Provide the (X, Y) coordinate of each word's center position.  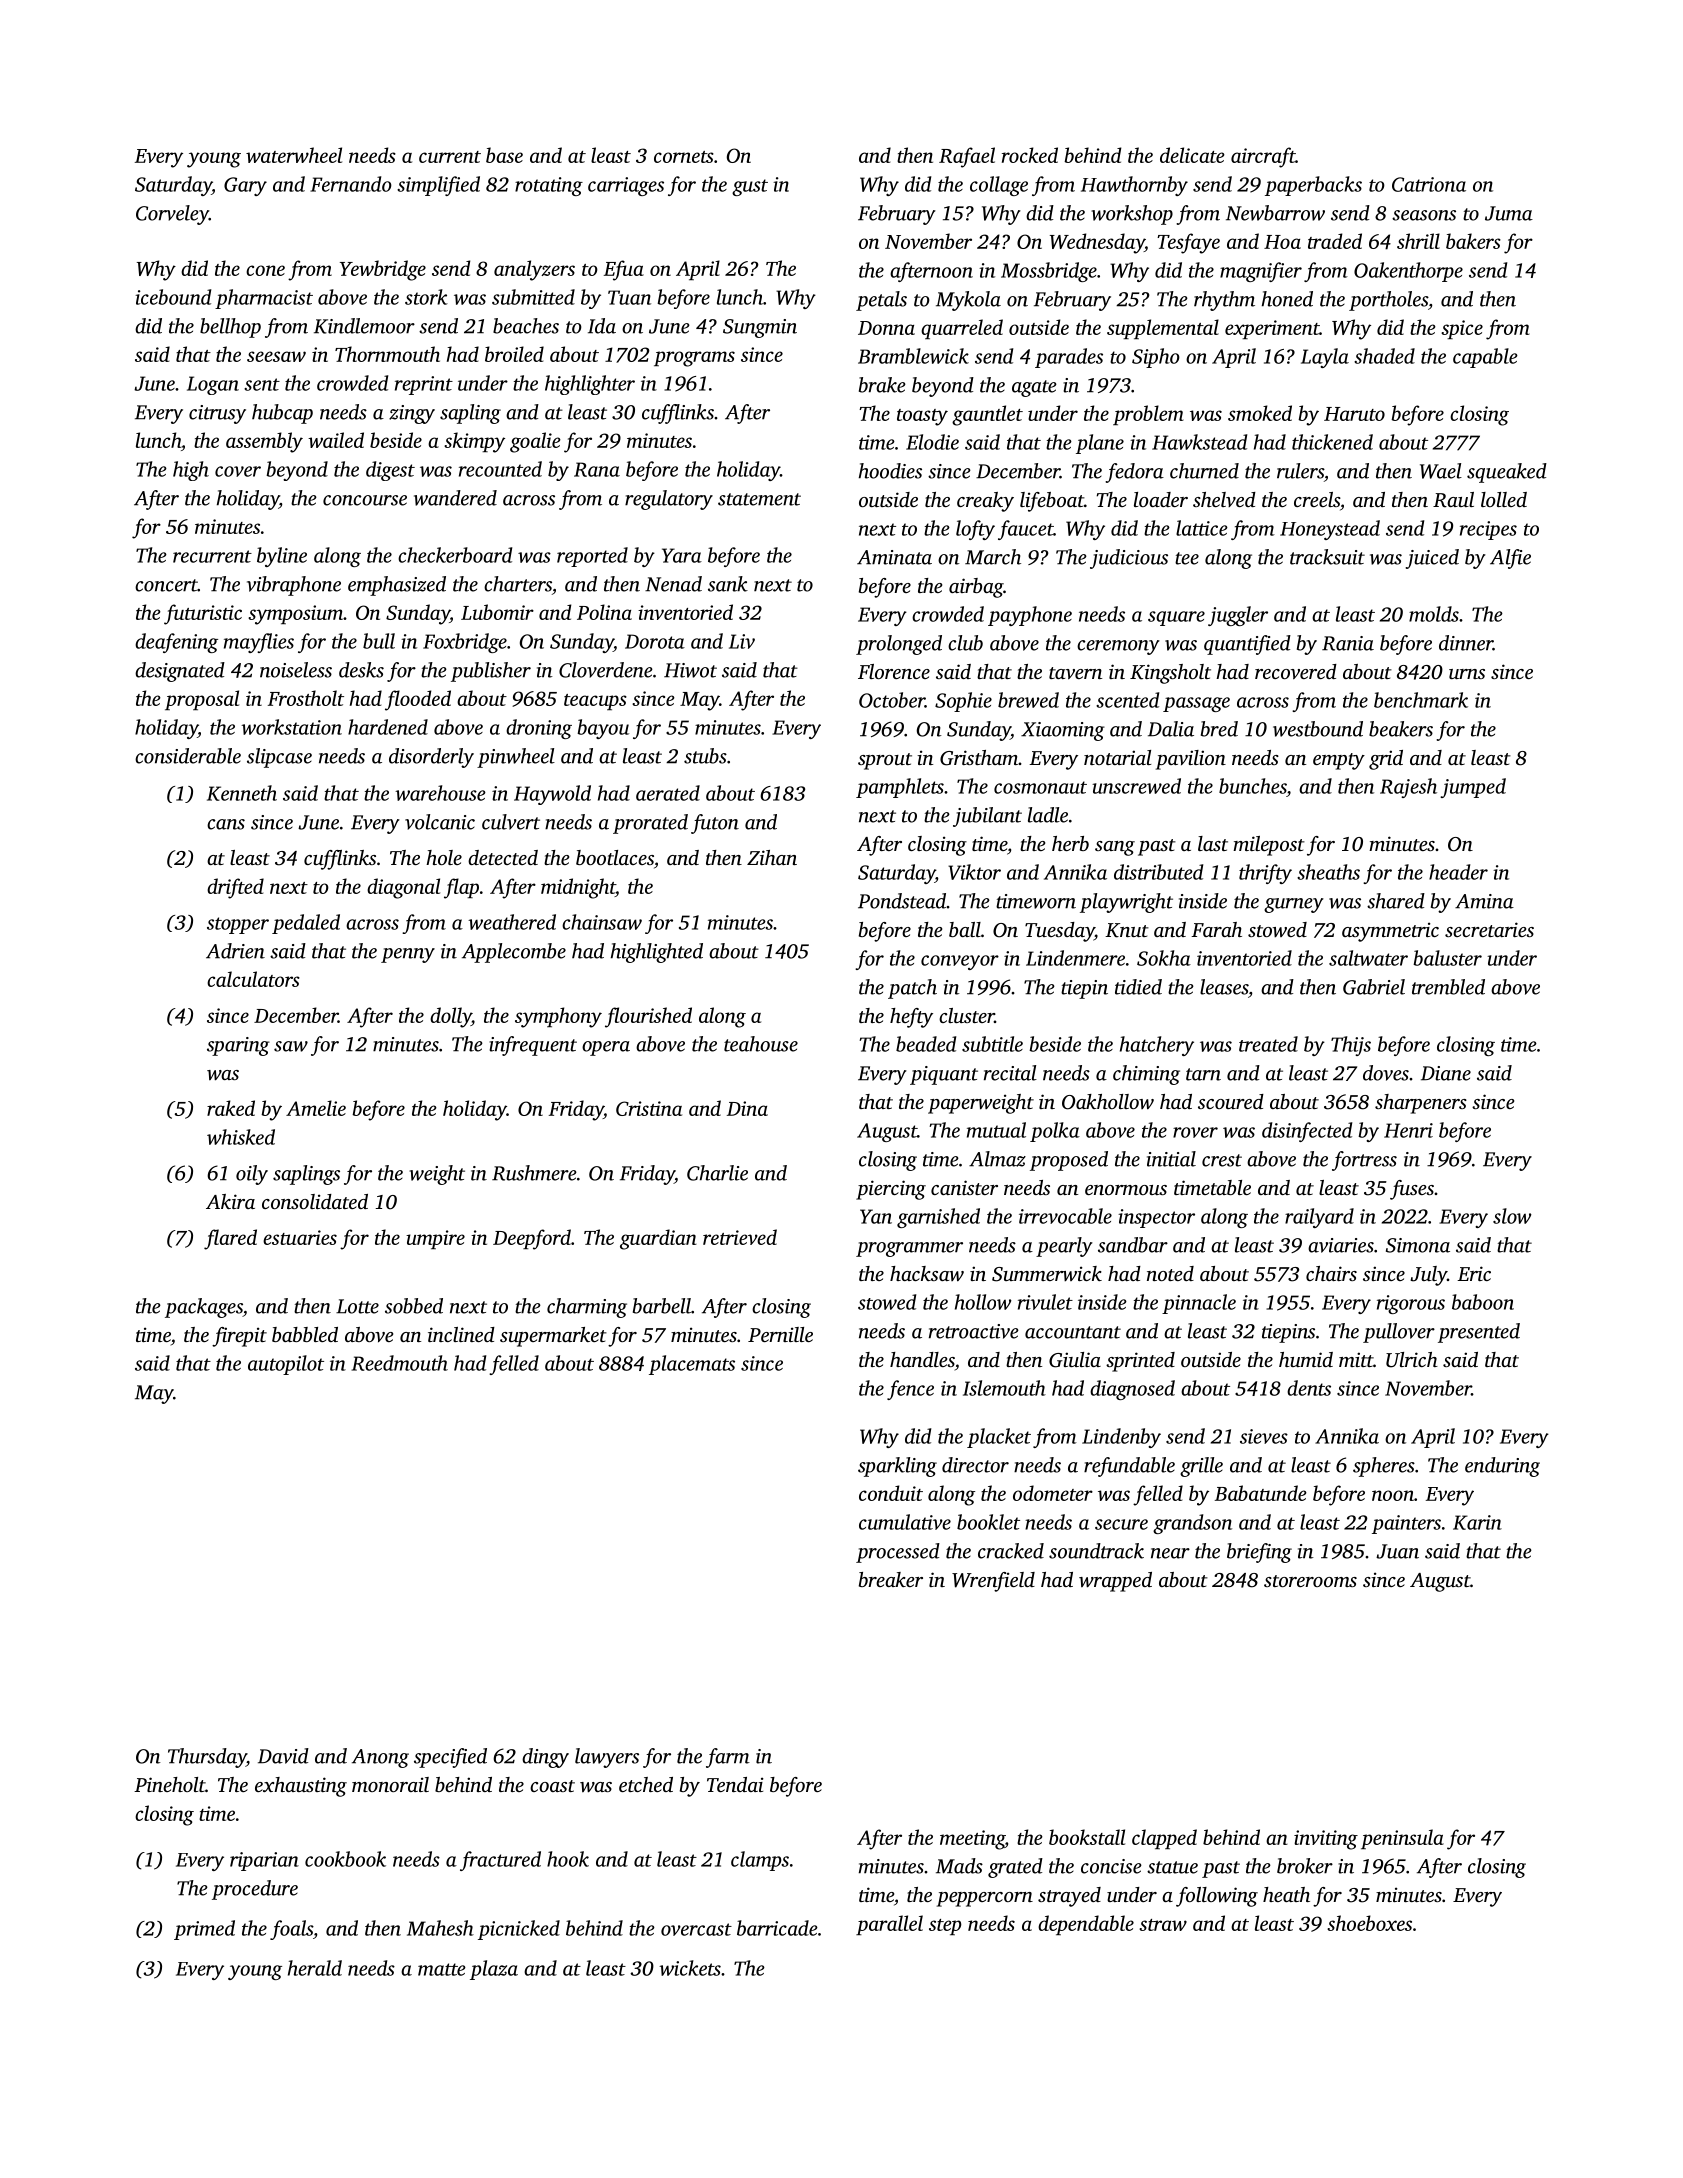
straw (1163, 1925)
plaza (494, 1970)
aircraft (1263, 157)
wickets (690, 1968)
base (504, 155)
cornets (684, 157)
